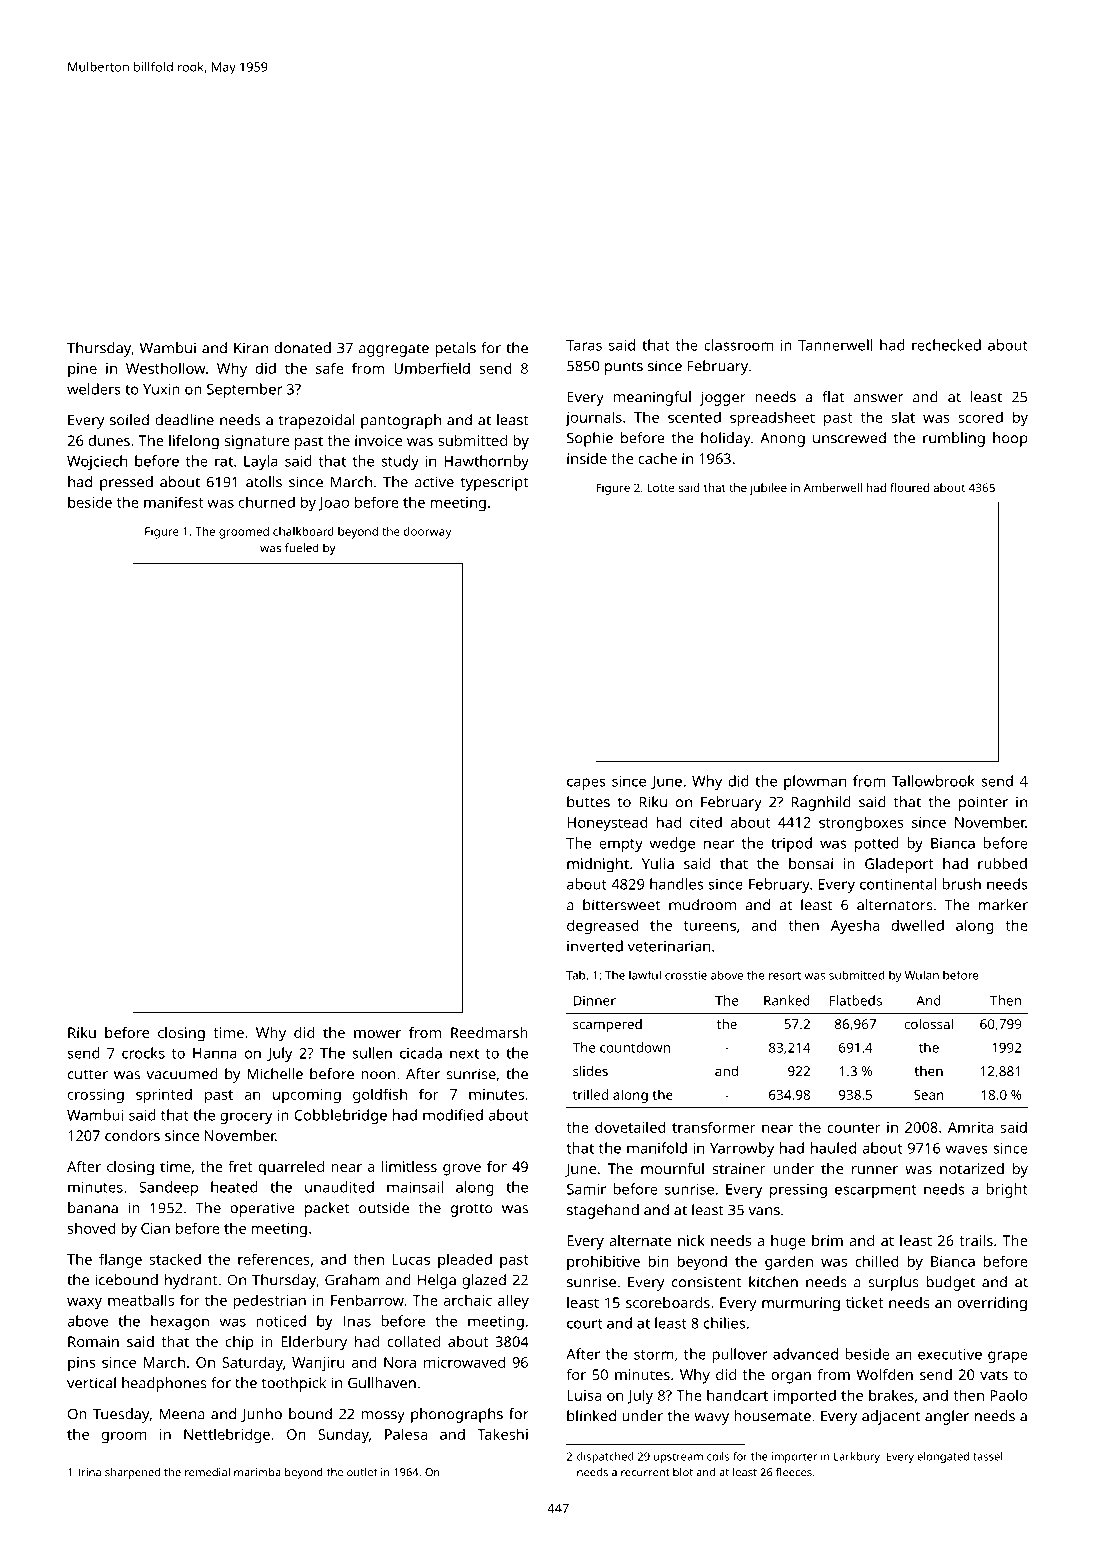  What do you see at coordinates (909, 487) in the screenshot?
I see `floured` at bounding box center [909, 487].
